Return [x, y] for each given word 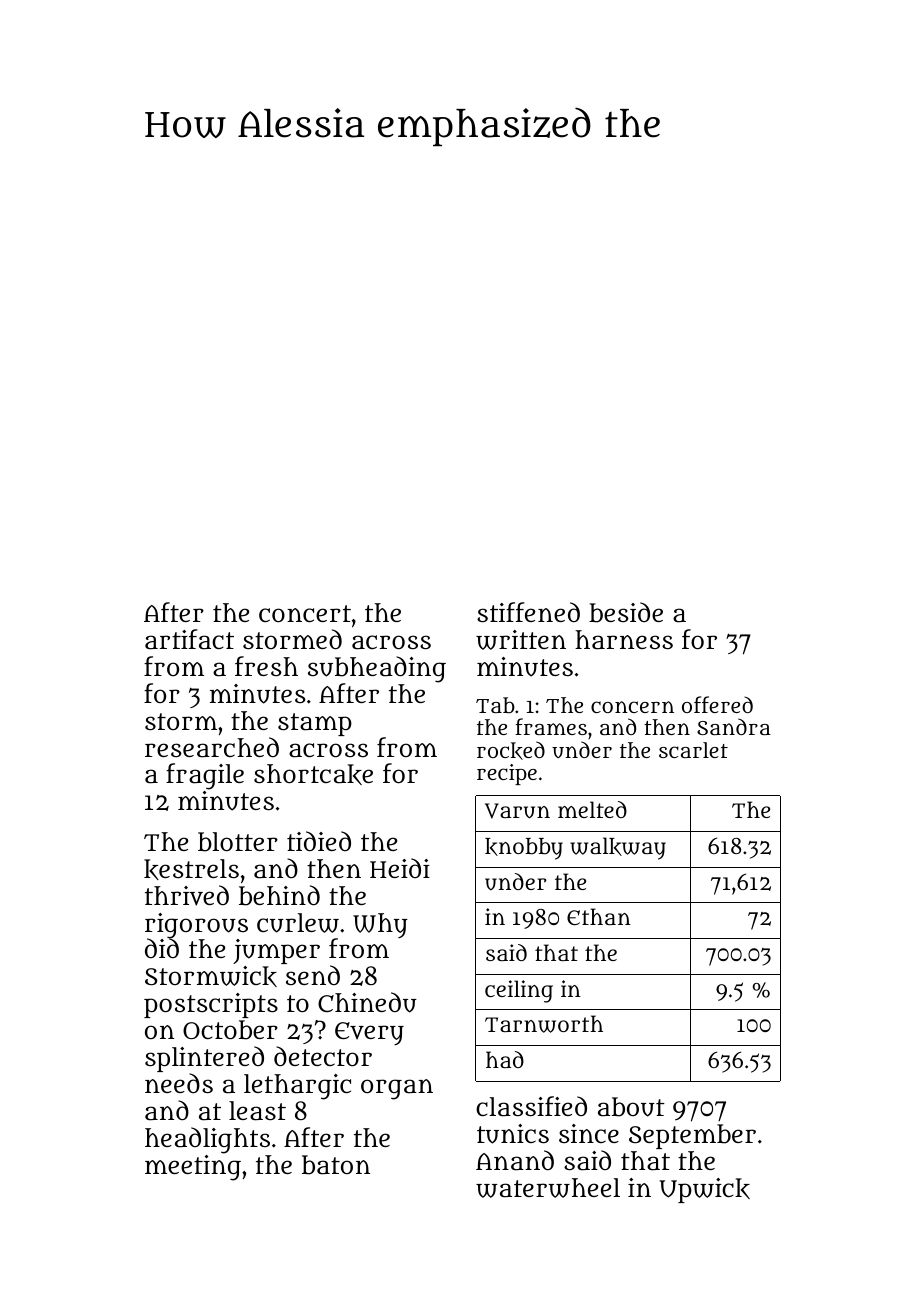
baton [336, 1165]
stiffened [528, 612]
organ [397, 1089]
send [313, 975]
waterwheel [548, 1188]
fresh [266, 666]
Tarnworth [544, 1024]
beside [626, 612]
